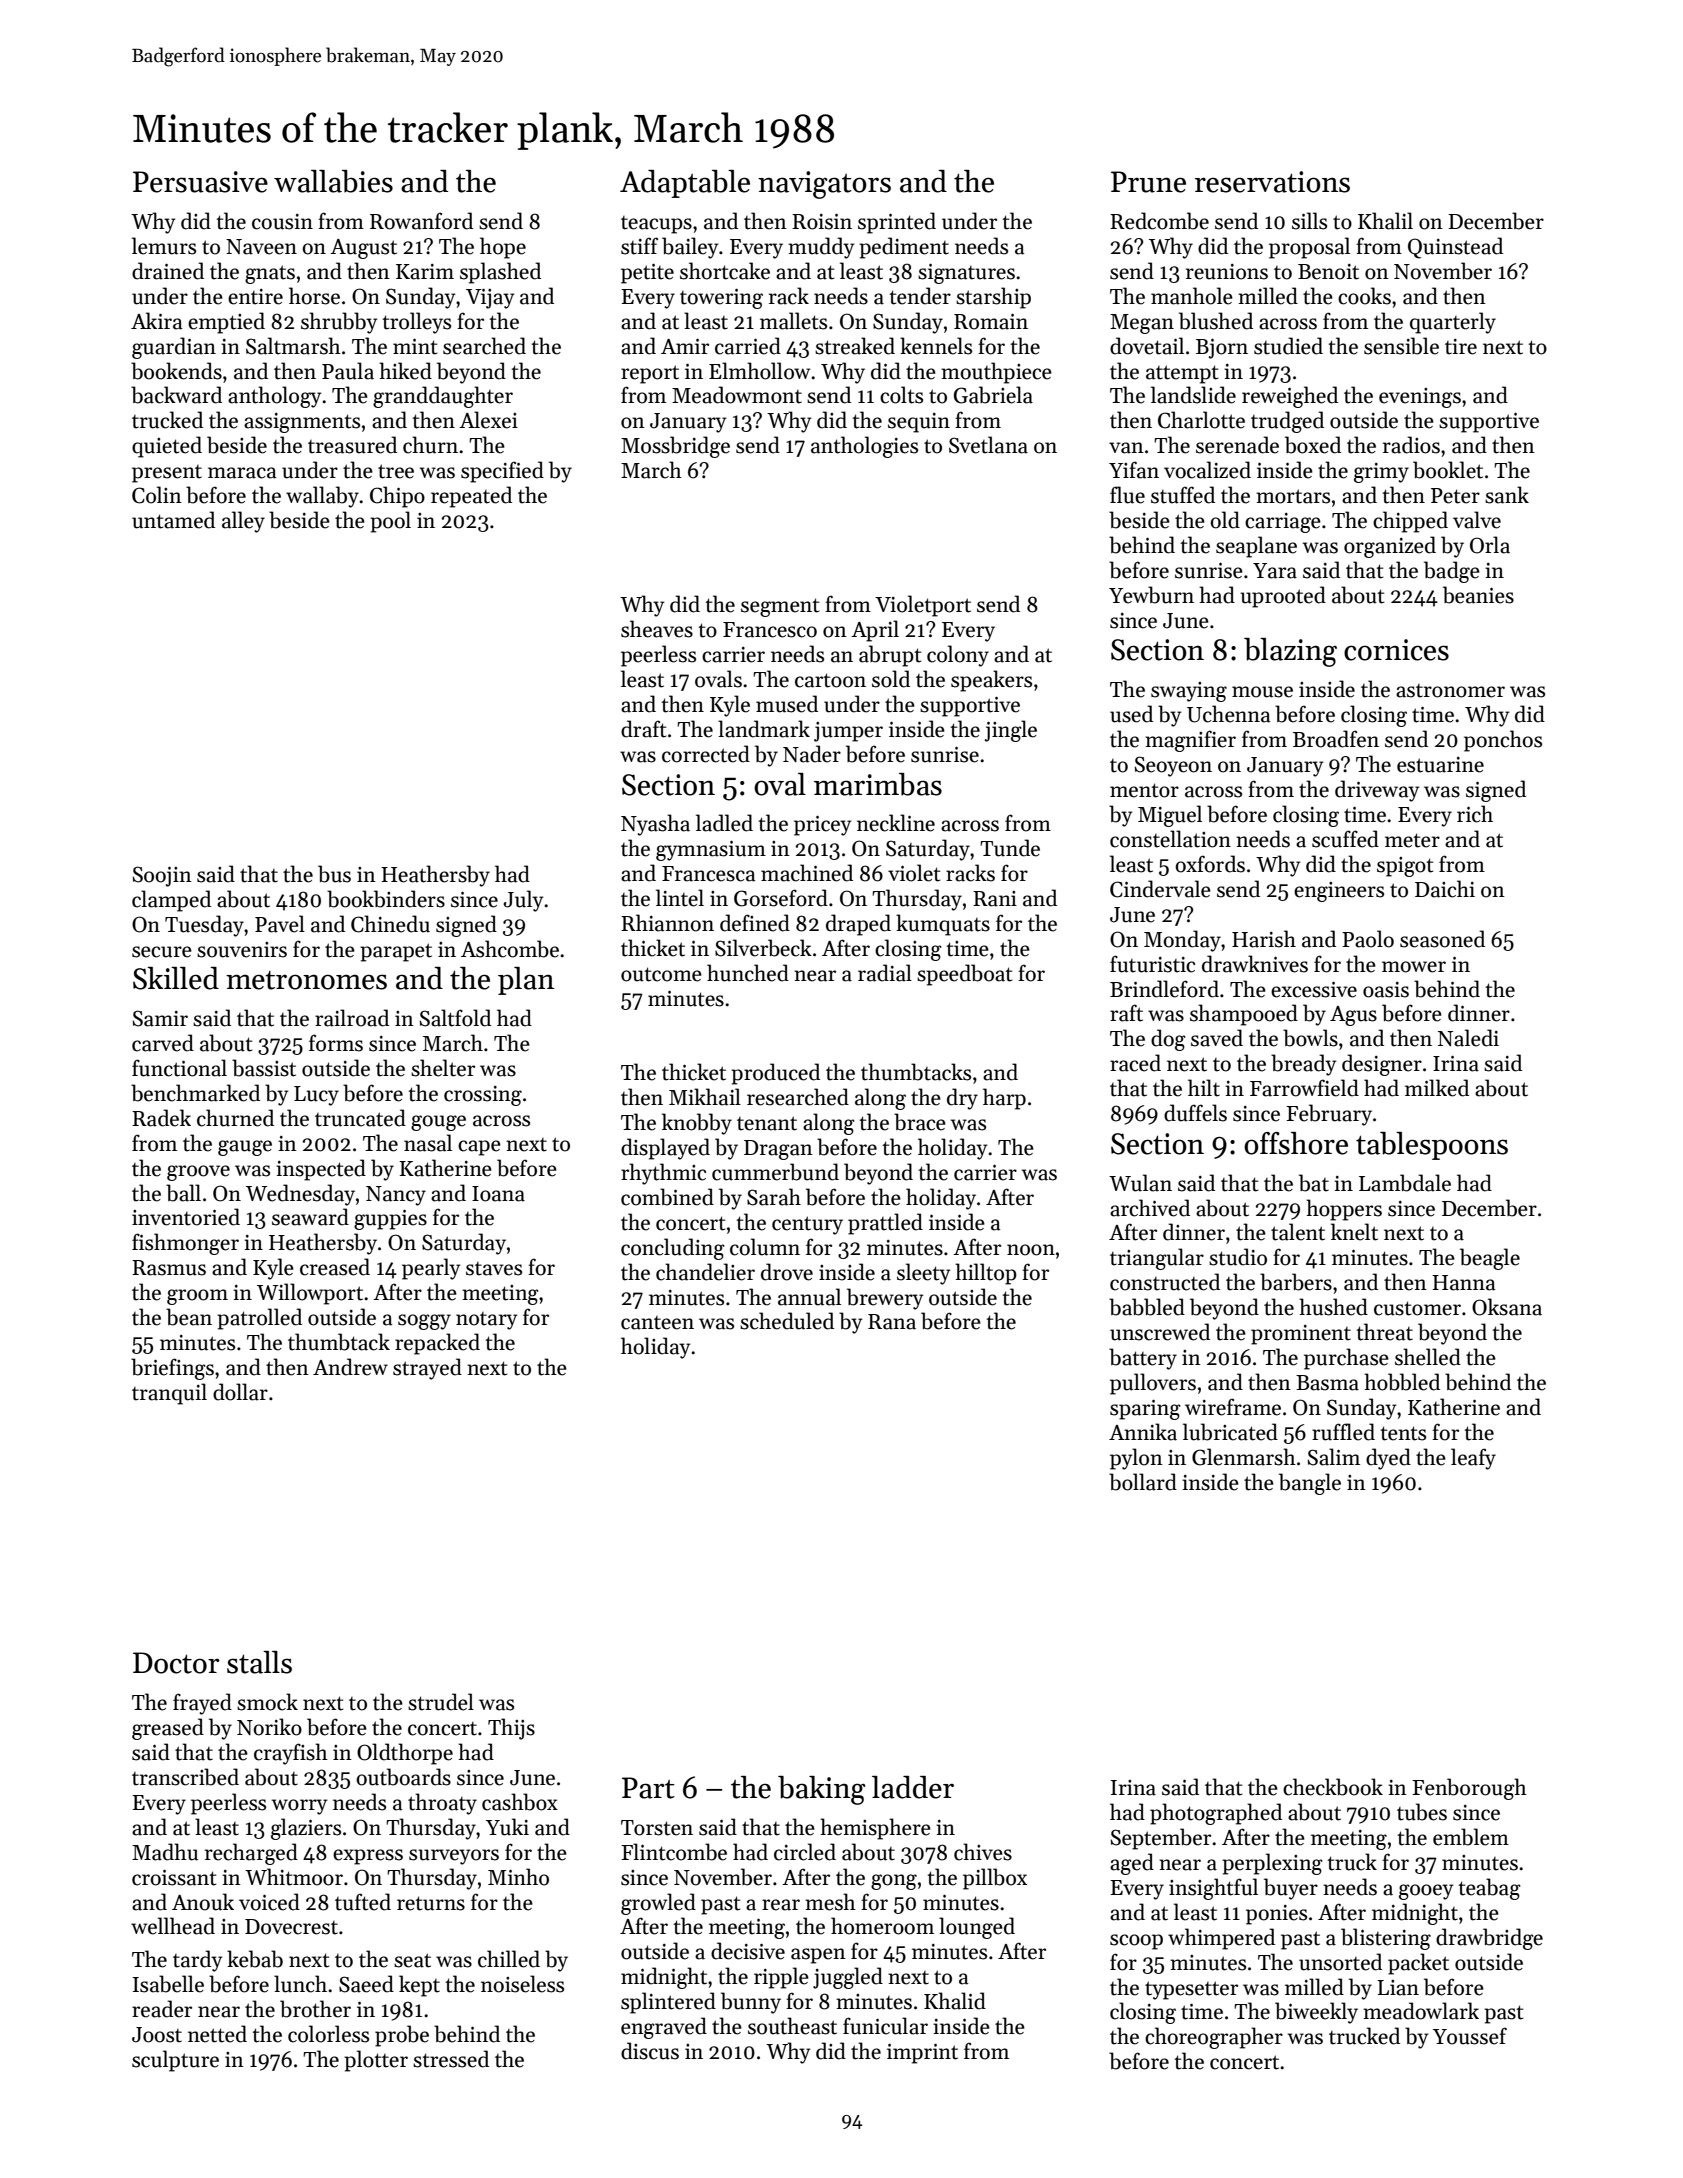  What do you see at coordinates (657, 1323) in the screenshot?
I see `canteen` at bounding box center [657, 1323].
